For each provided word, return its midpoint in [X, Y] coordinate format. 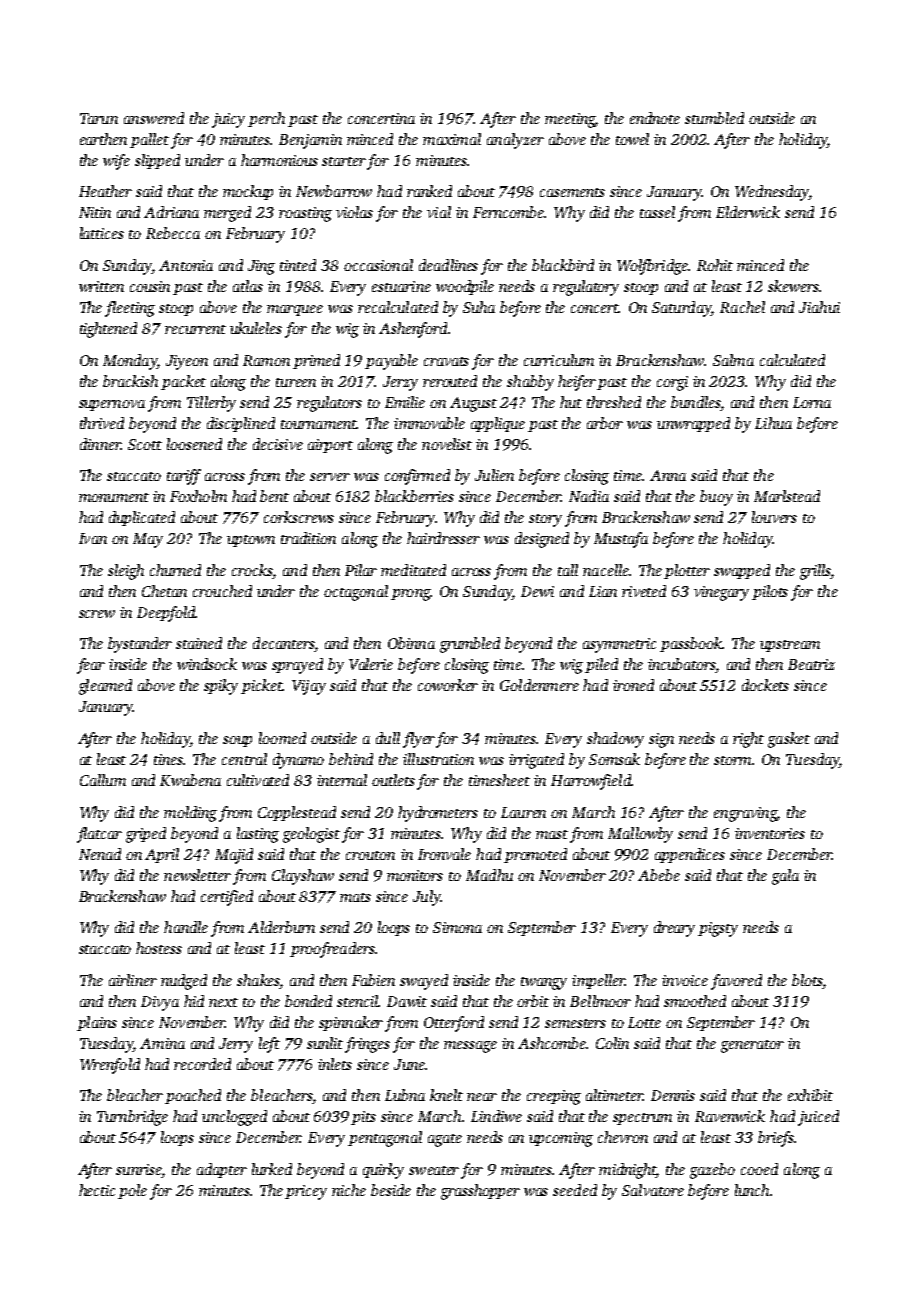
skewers [793, 286]
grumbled [470, 645]
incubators [682, 665]
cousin [150, 286]
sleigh [126, 572]
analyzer [515, 141]
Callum [103, 780]
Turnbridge [132, 1118]
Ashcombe [552, 1043]
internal [342, 780]
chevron [623, 1137]
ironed [633, 685]
